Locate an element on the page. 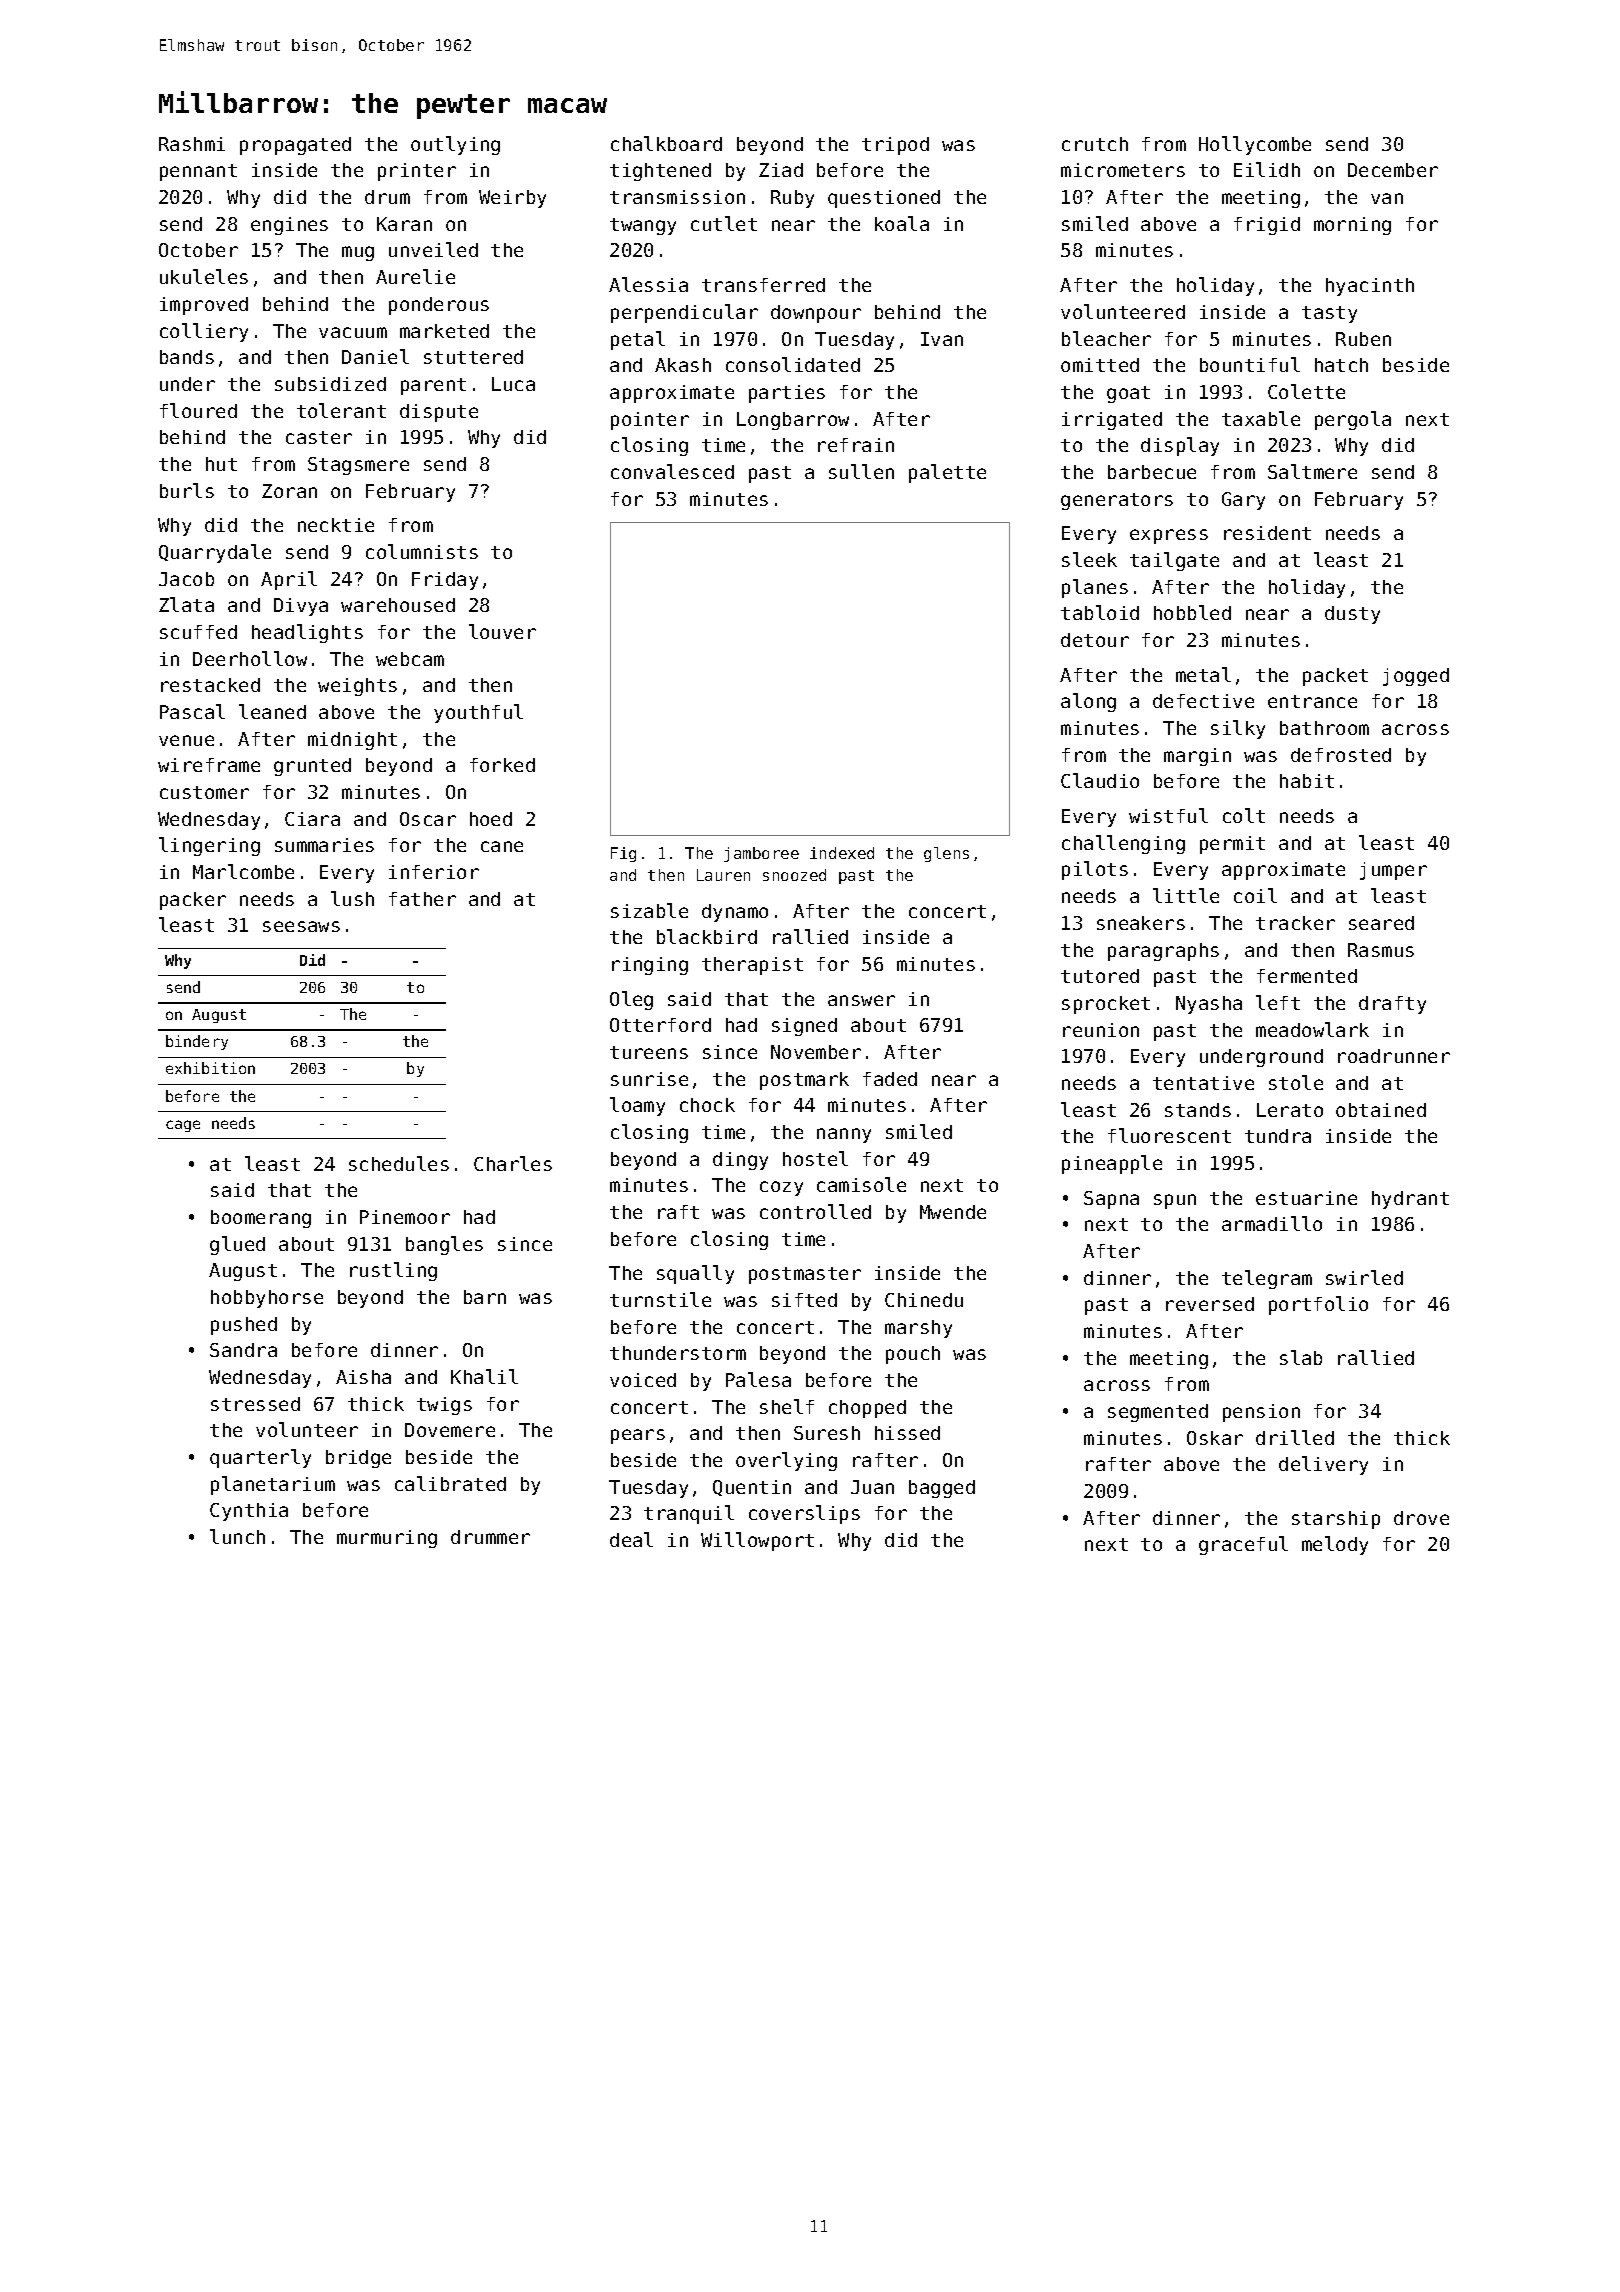  Mwende is located at coordinates (953, 1212).
